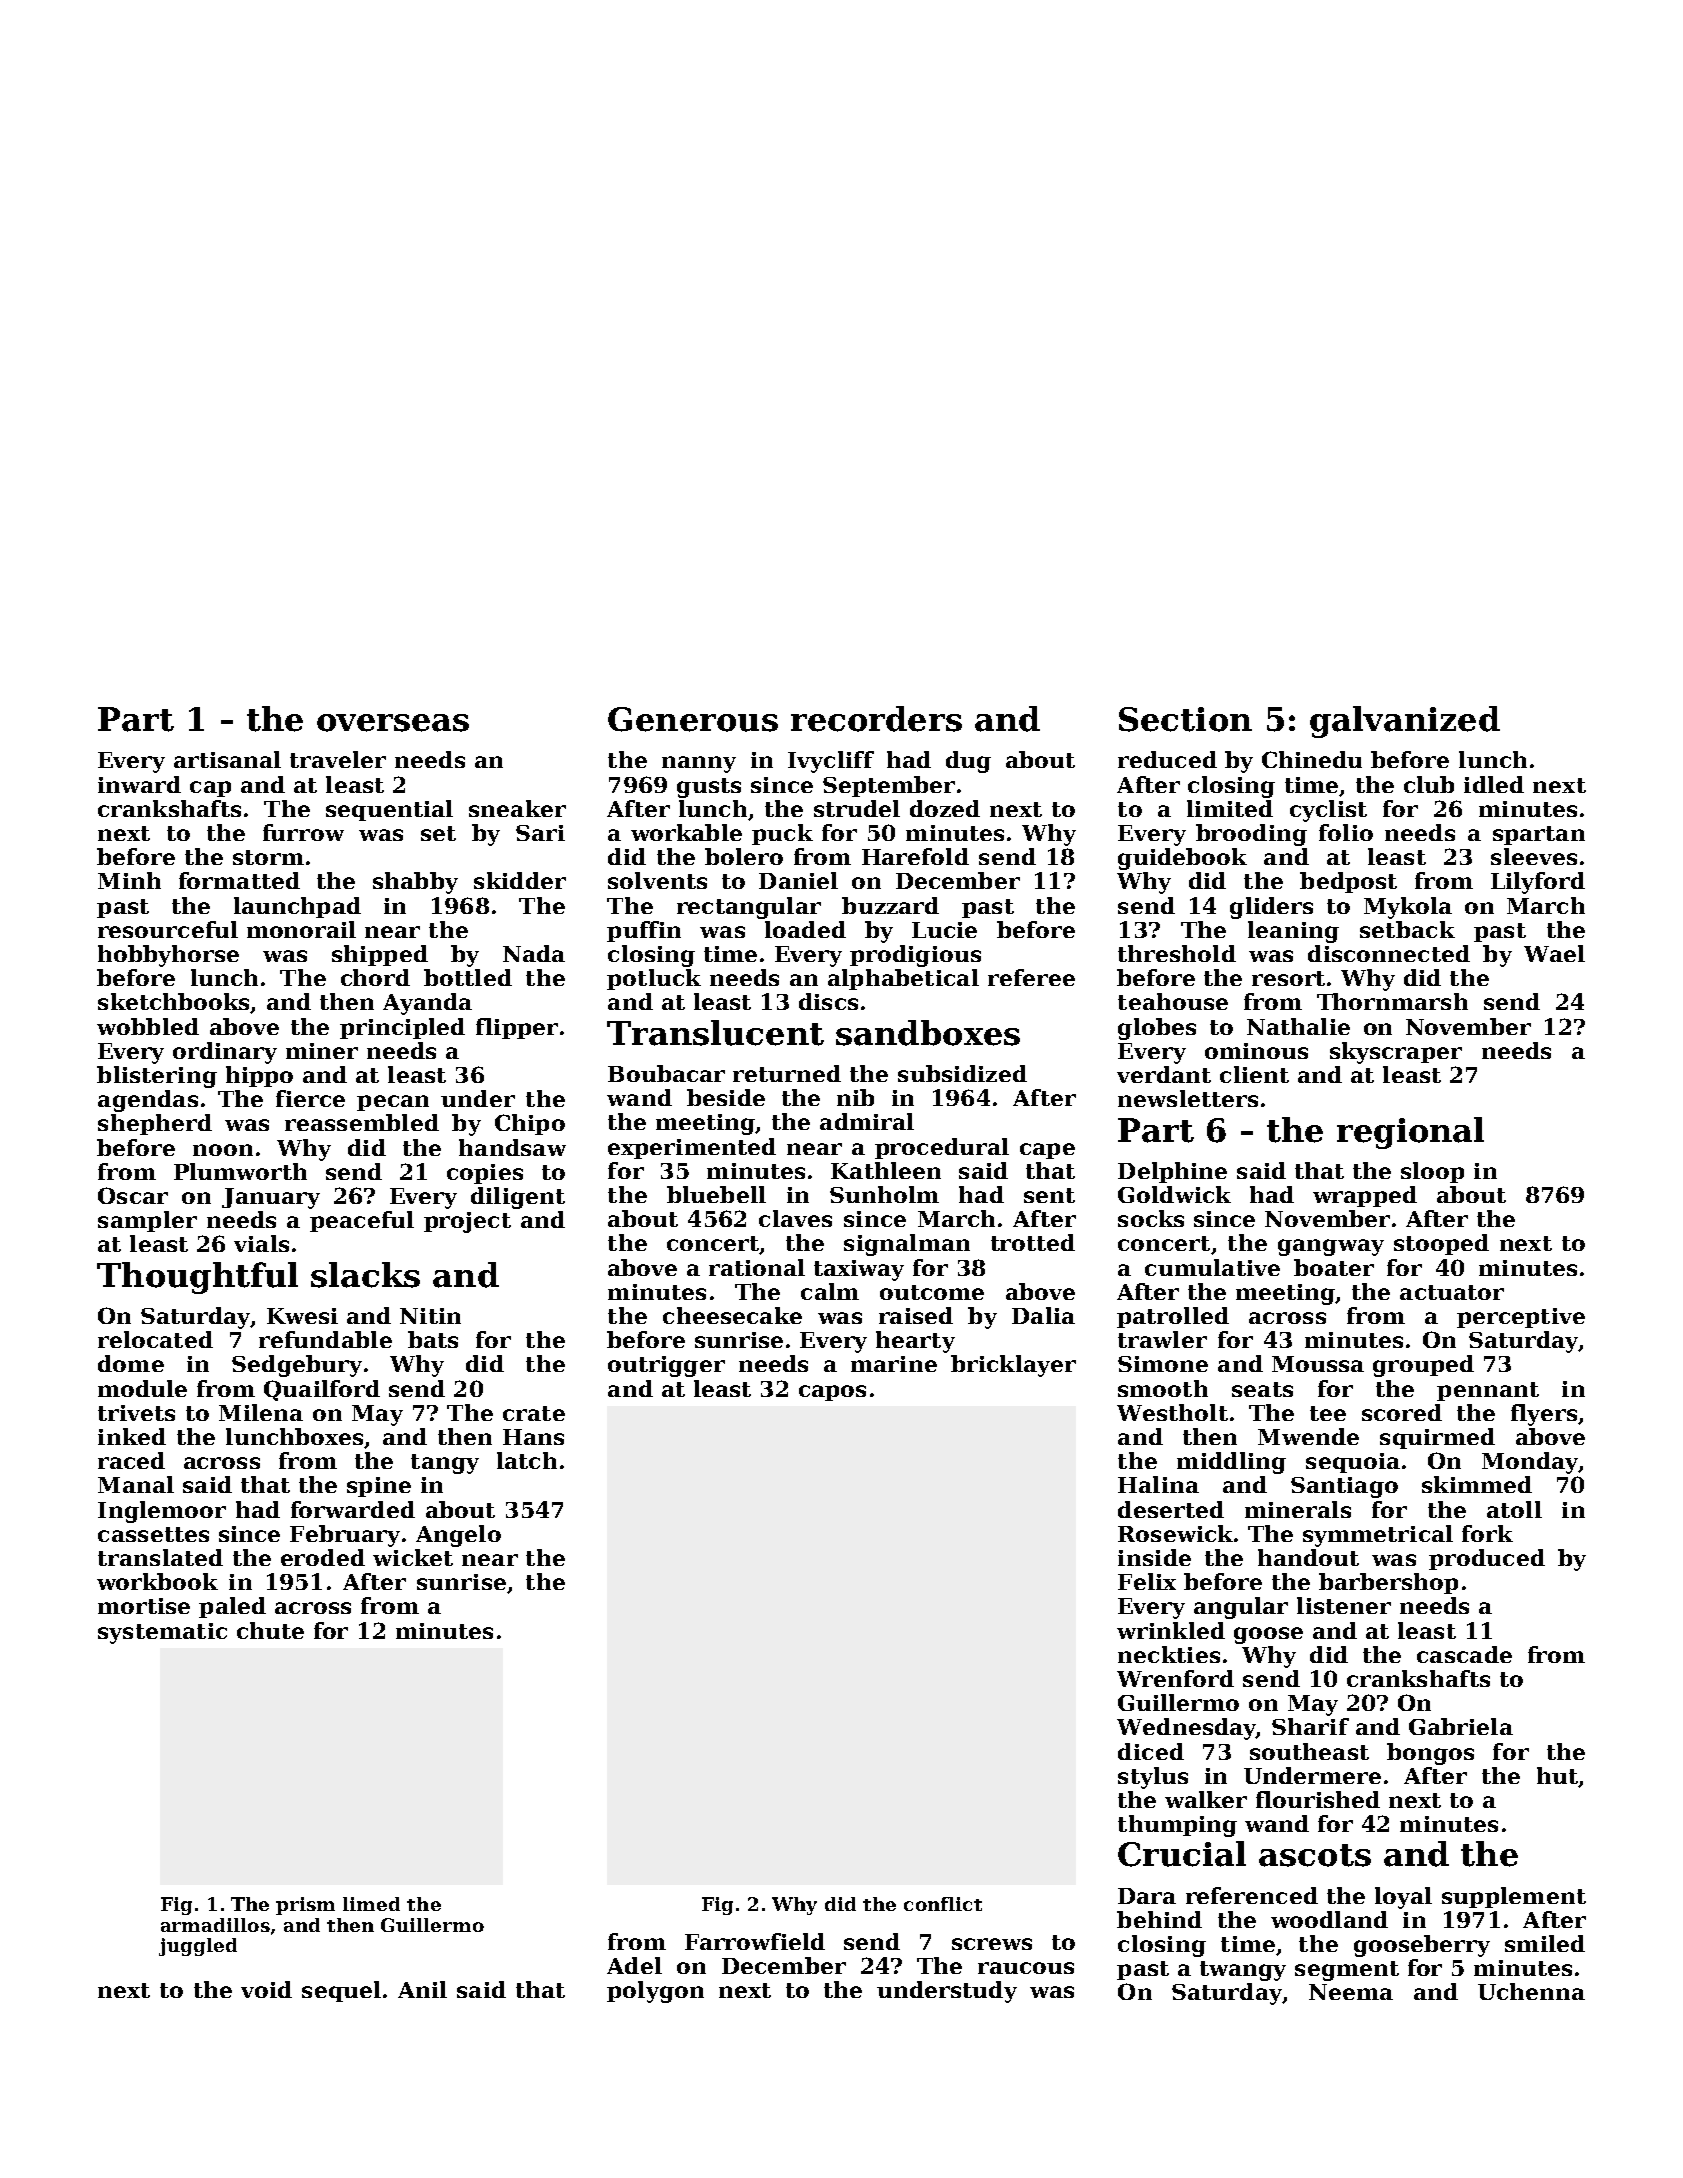  Describe the element at coordinates (962, 1073) in the screenshot. I see `subsidized` at that location.
